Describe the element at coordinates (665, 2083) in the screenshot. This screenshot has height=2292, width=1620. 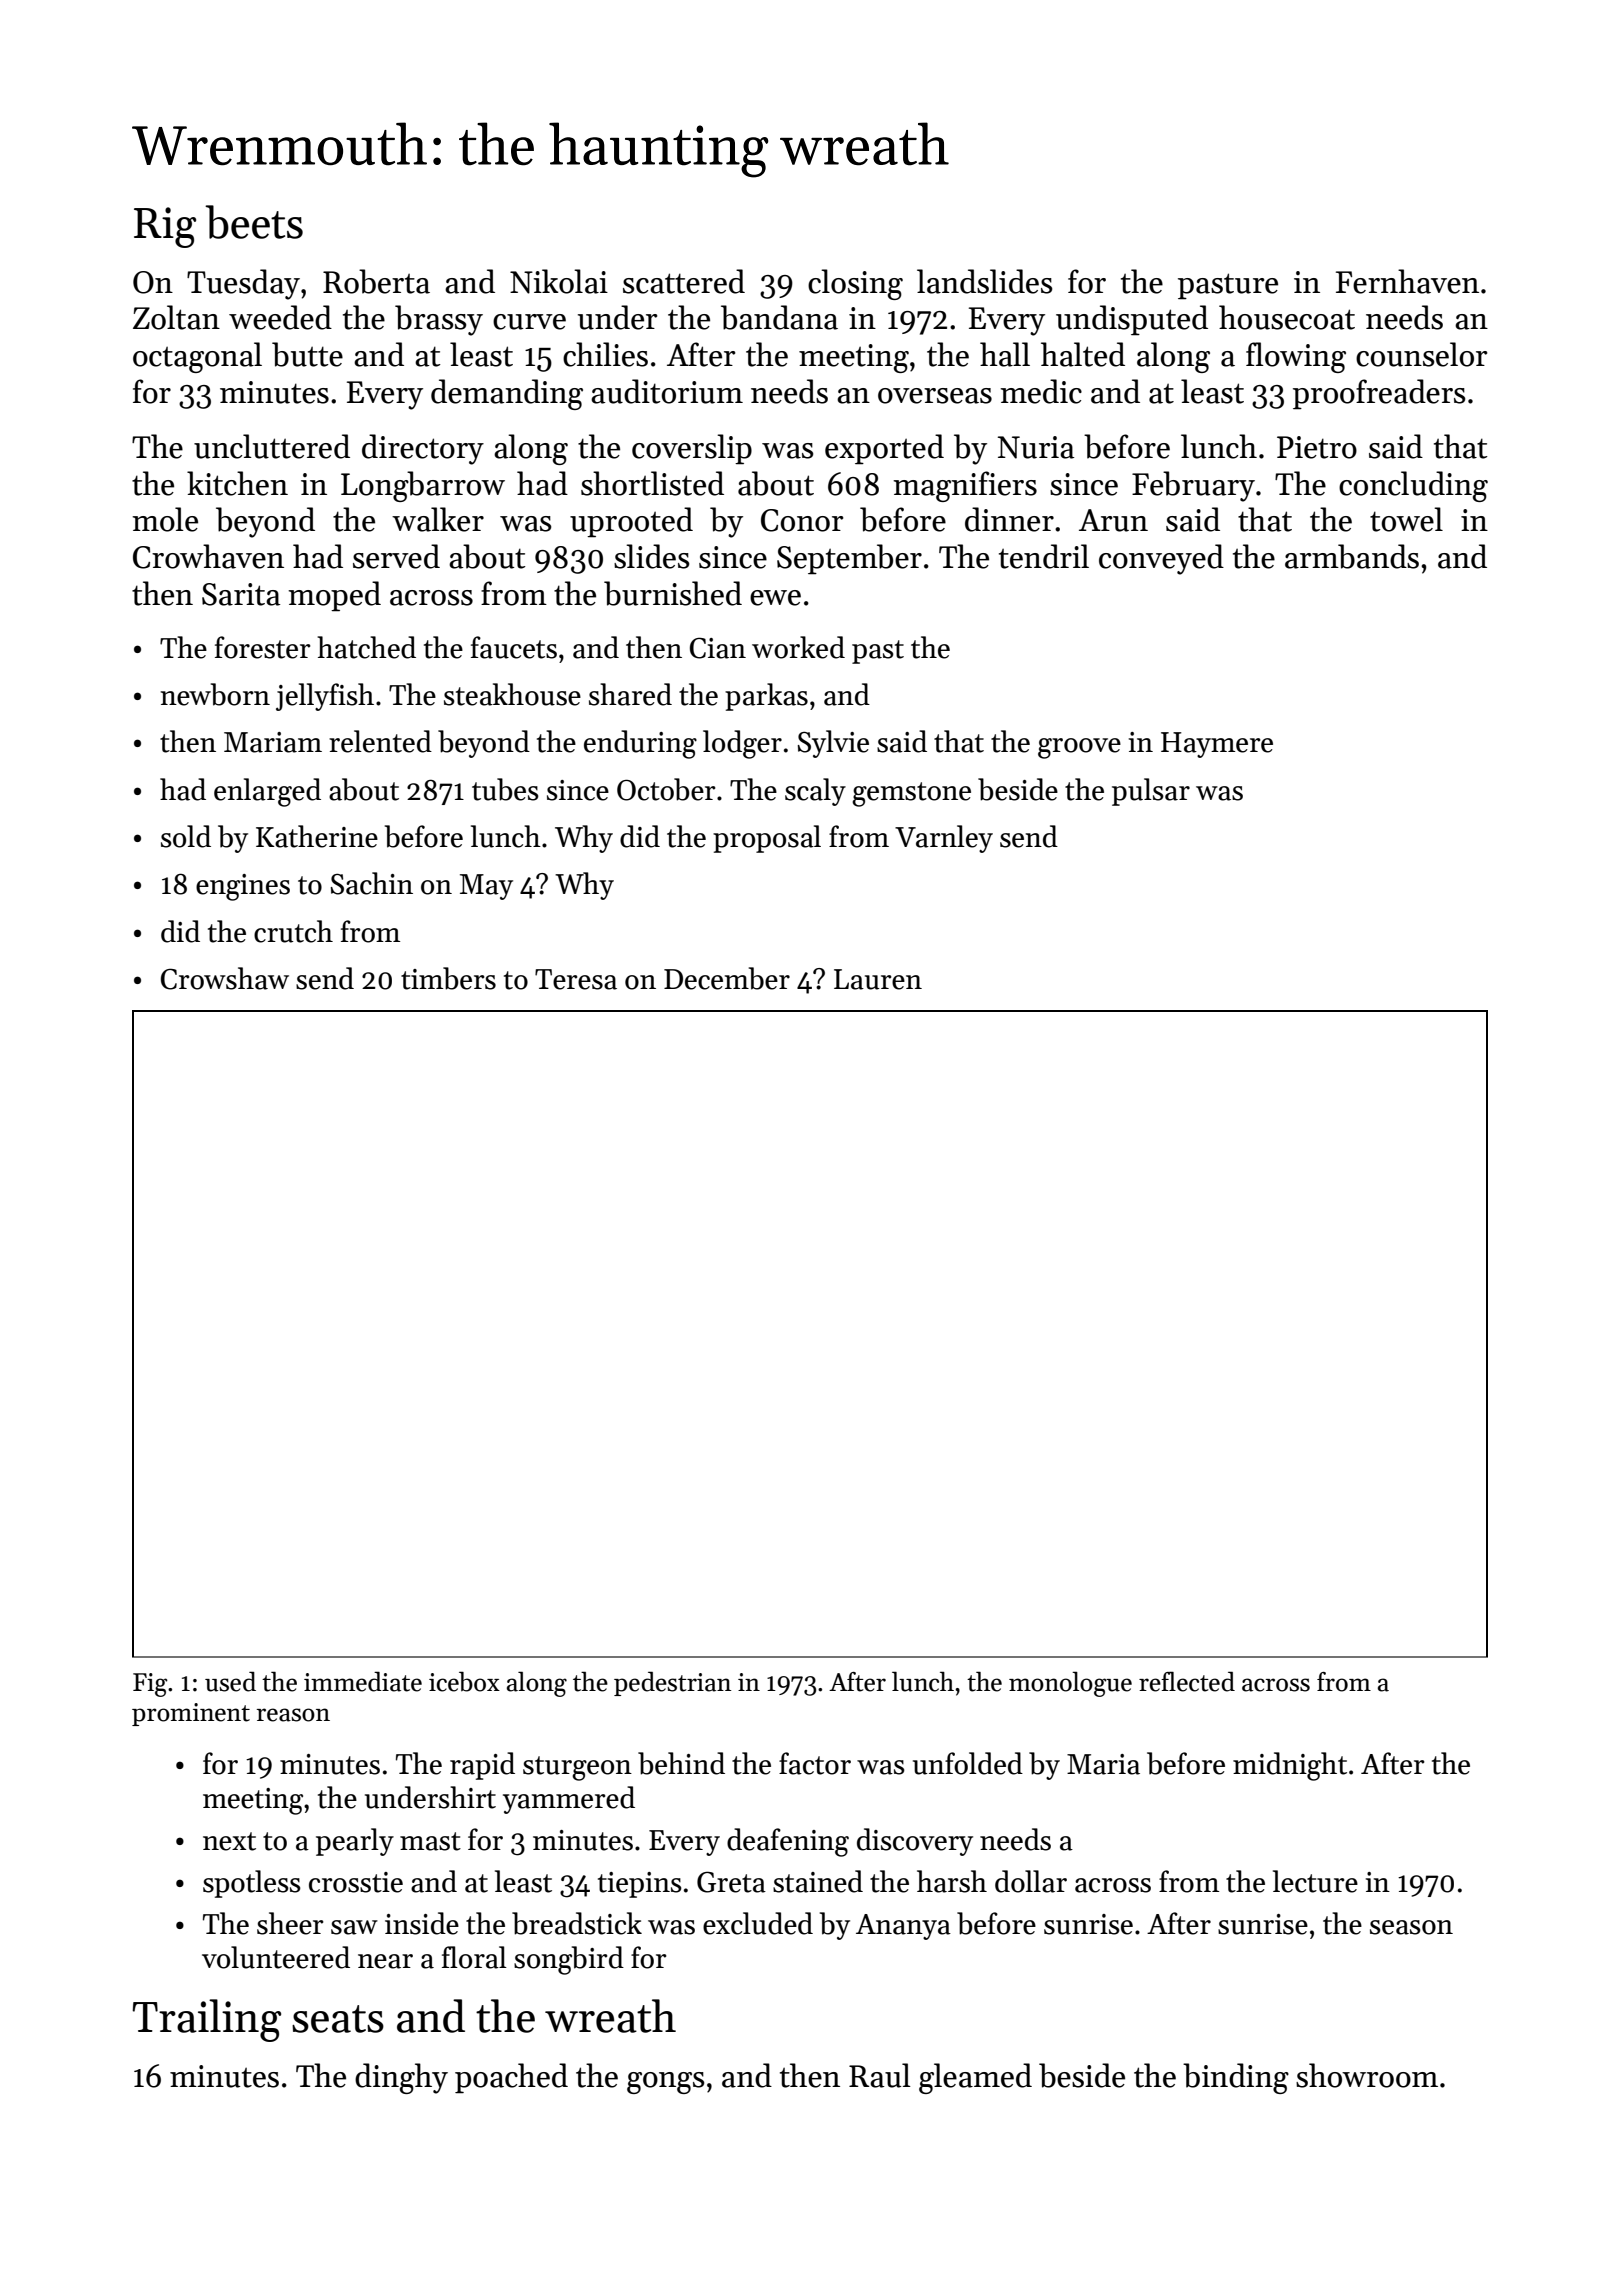
I see `gongs` at that location.
